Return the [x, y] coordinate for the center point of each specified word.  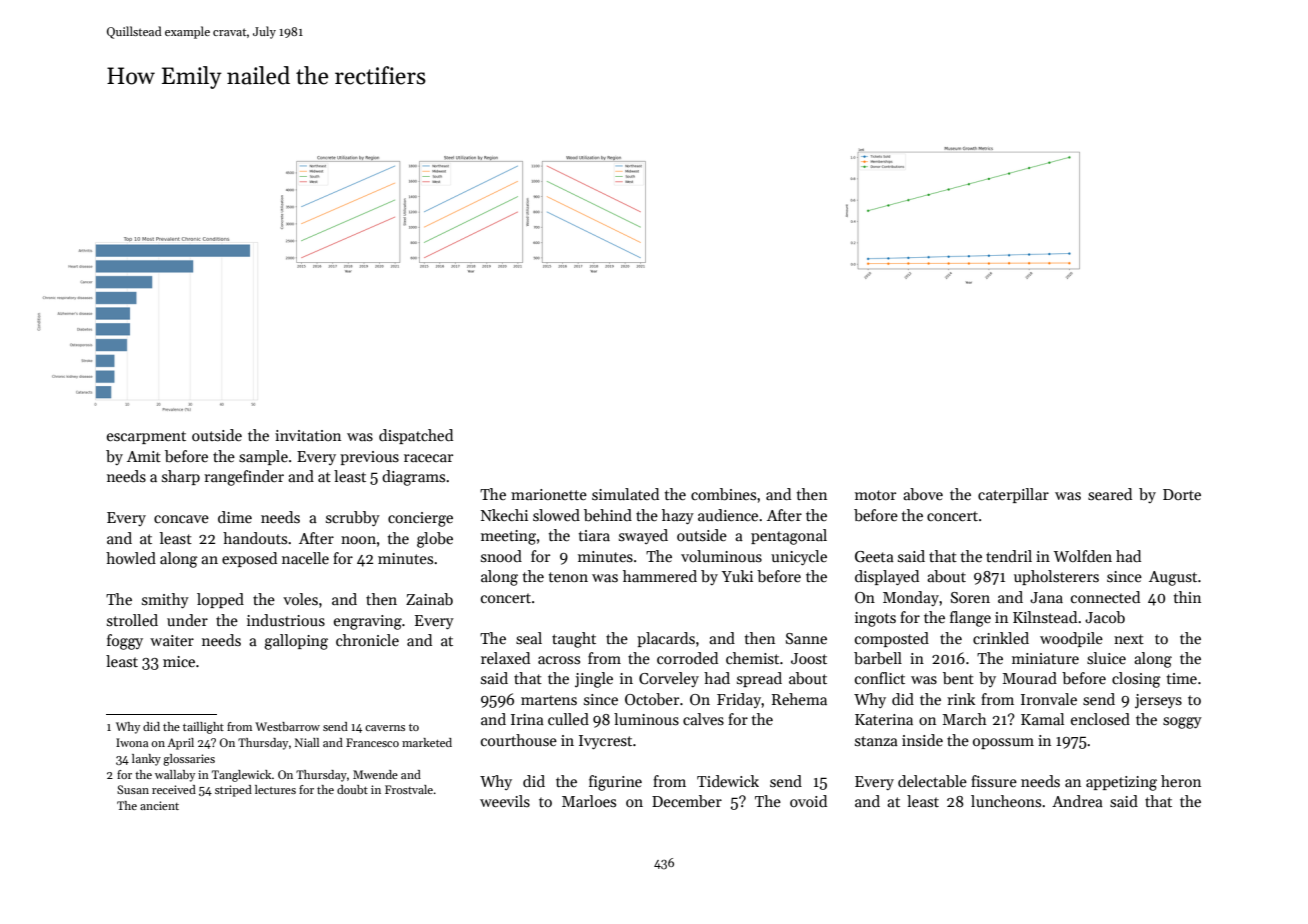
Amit [144, 456]
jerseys [1158, 701]
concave [181, 519]
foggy [125, 642]
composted [892, 639]
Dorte [1182, 494]
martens [549, 700]
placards [666, 639]
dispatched [416, 436]
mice [179, 661]
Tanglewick [242, 776]
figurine [615, 783]
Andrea [1077, 801]
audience [728, 515]
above [923, 494]
